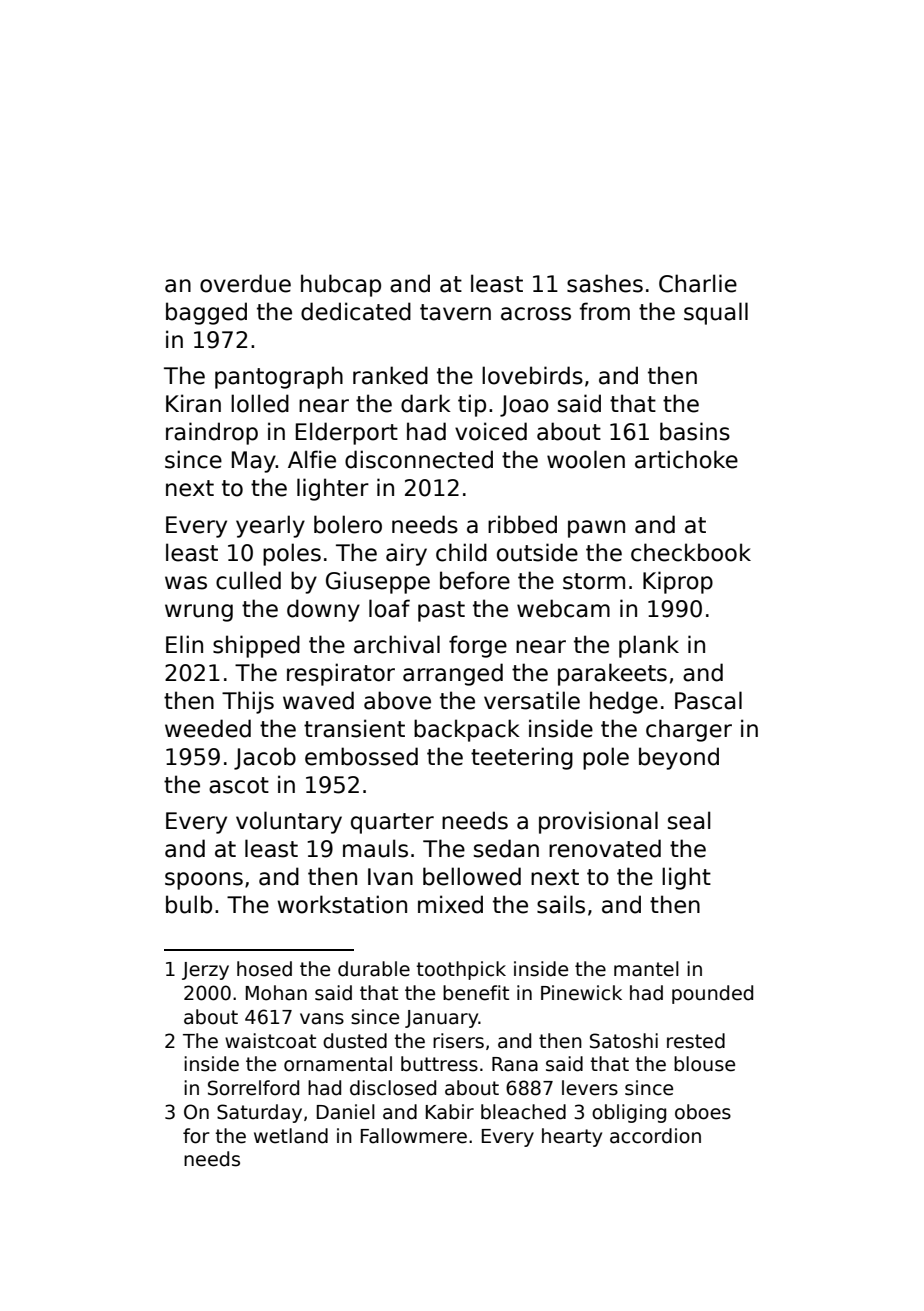 This image has height=1311, width=924. What do you see at coordinates (716, 313) in the image?
I see `squall` at bounding box center [716, 313].
